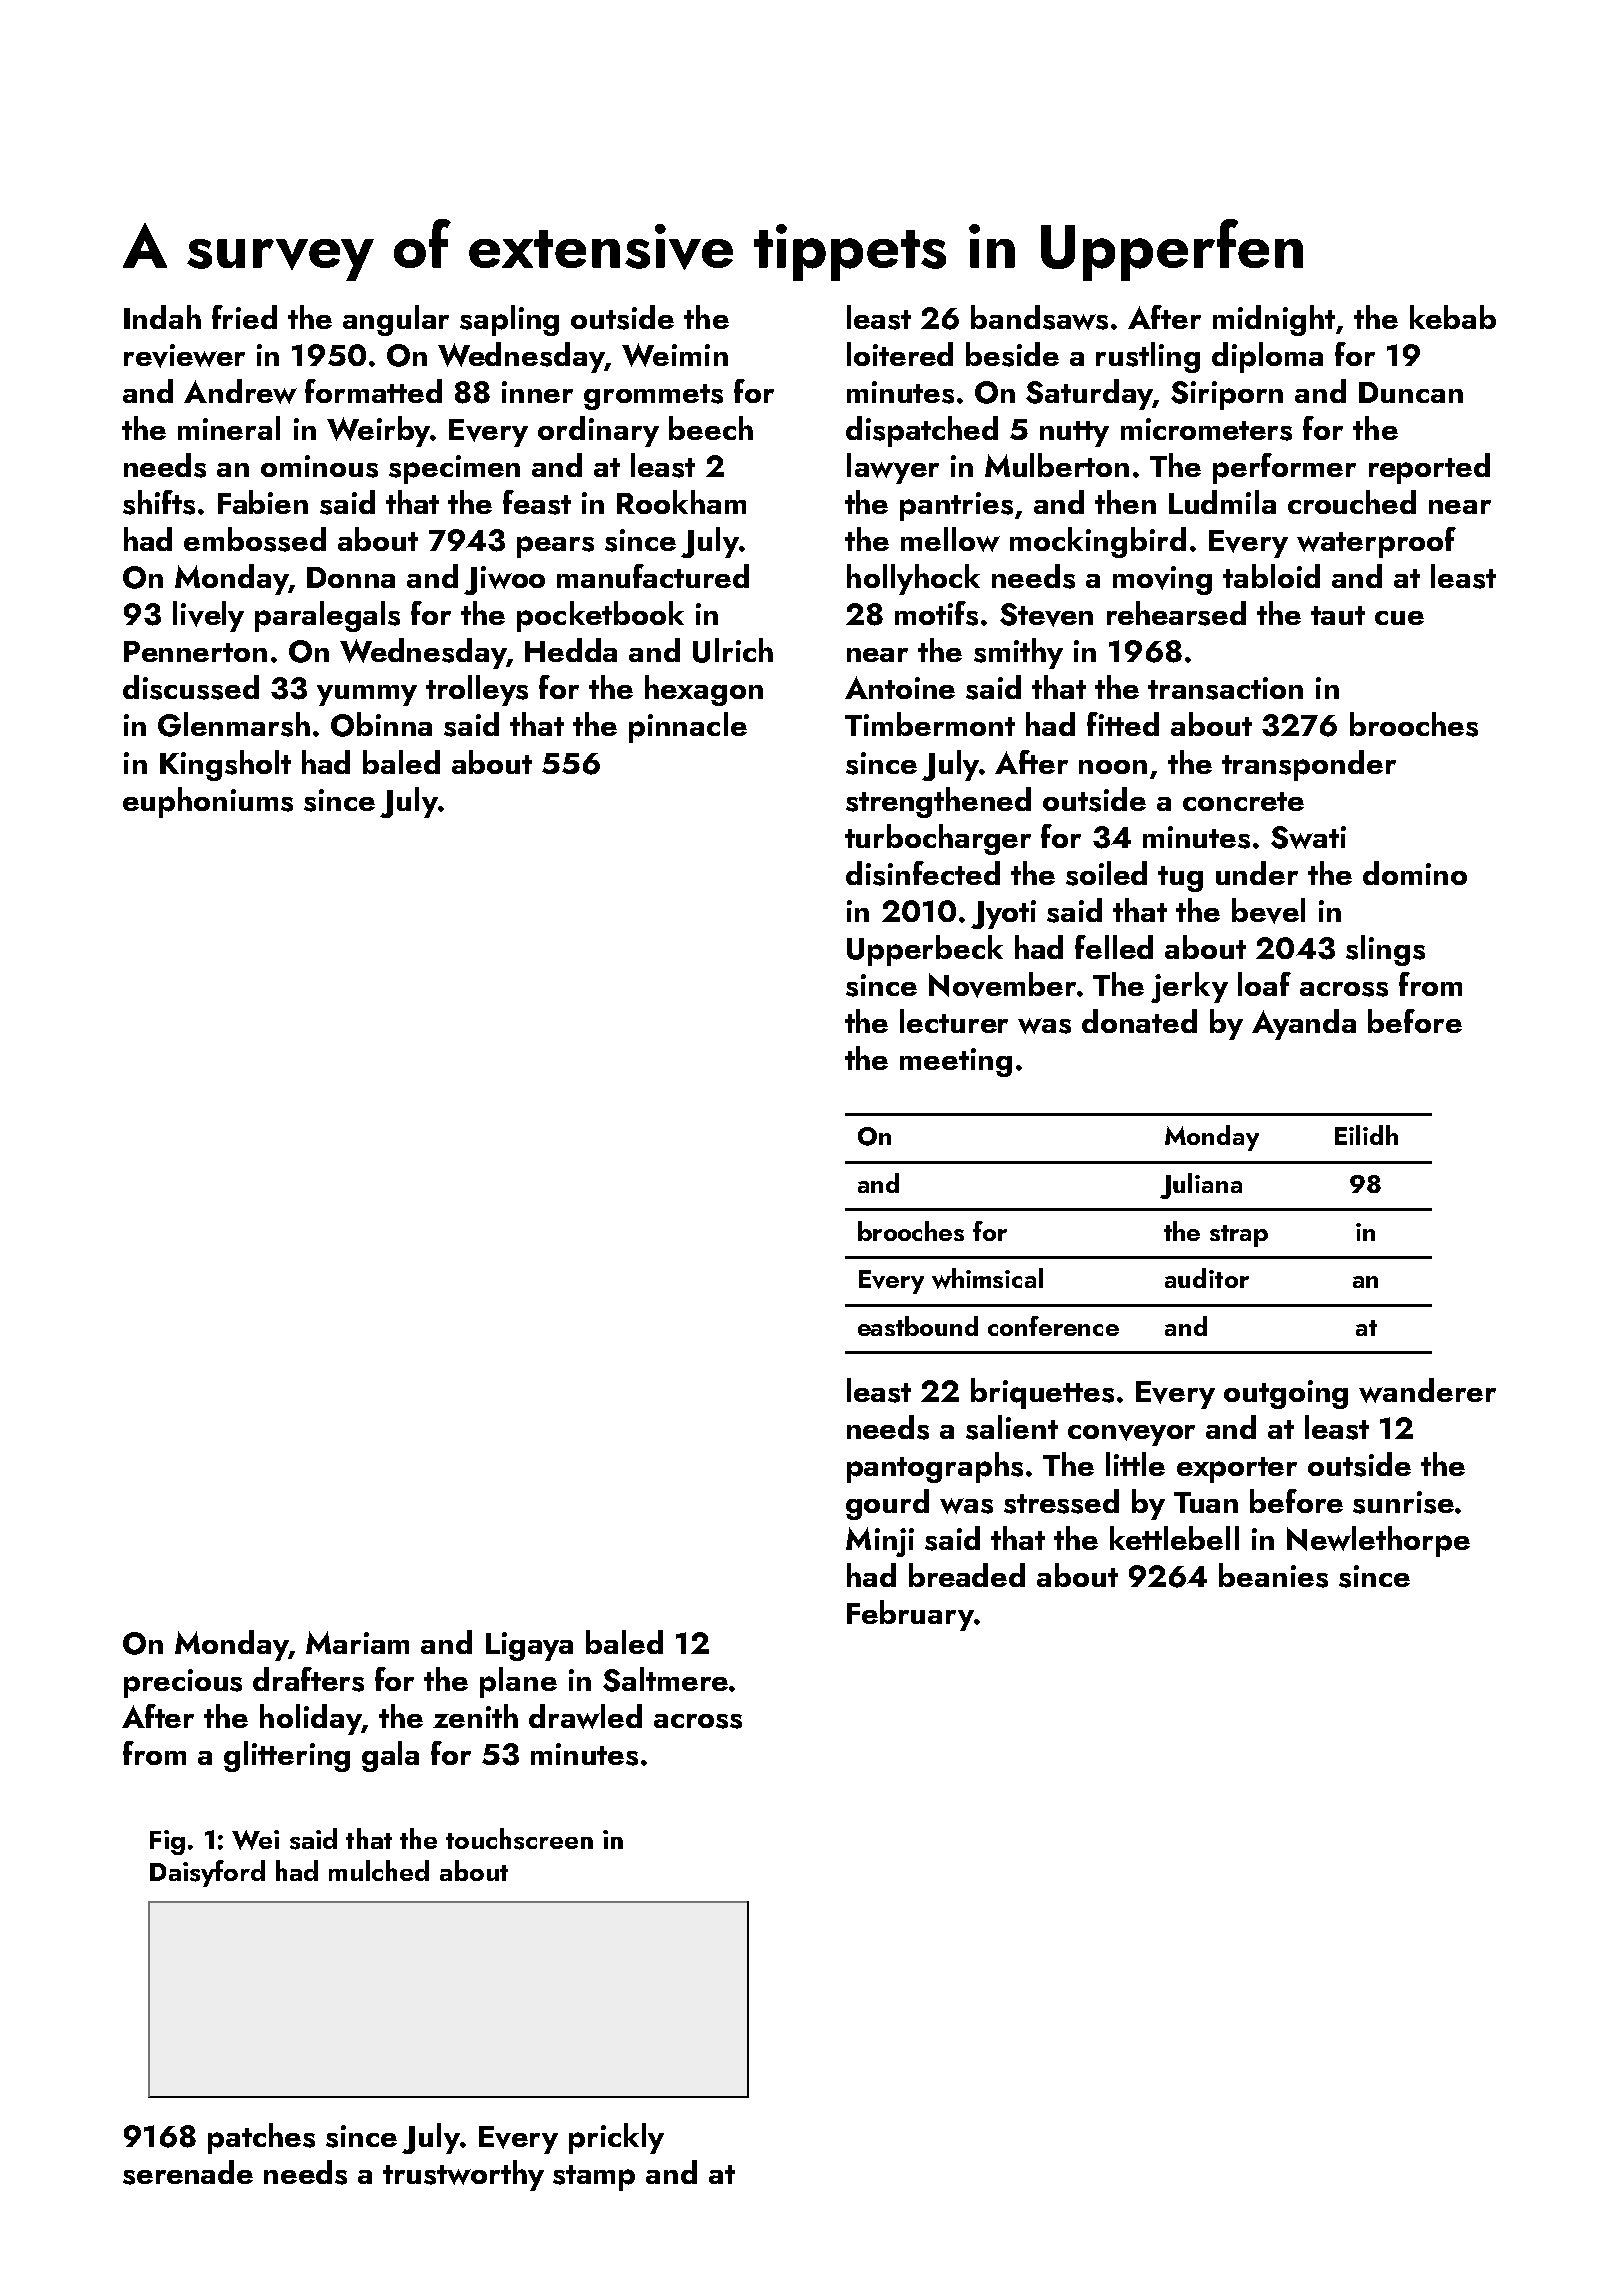 The image size is (1620, 2292). Describe the element at coordinates (1268, 911) in the screenshot. I see `bevel` at that location.
